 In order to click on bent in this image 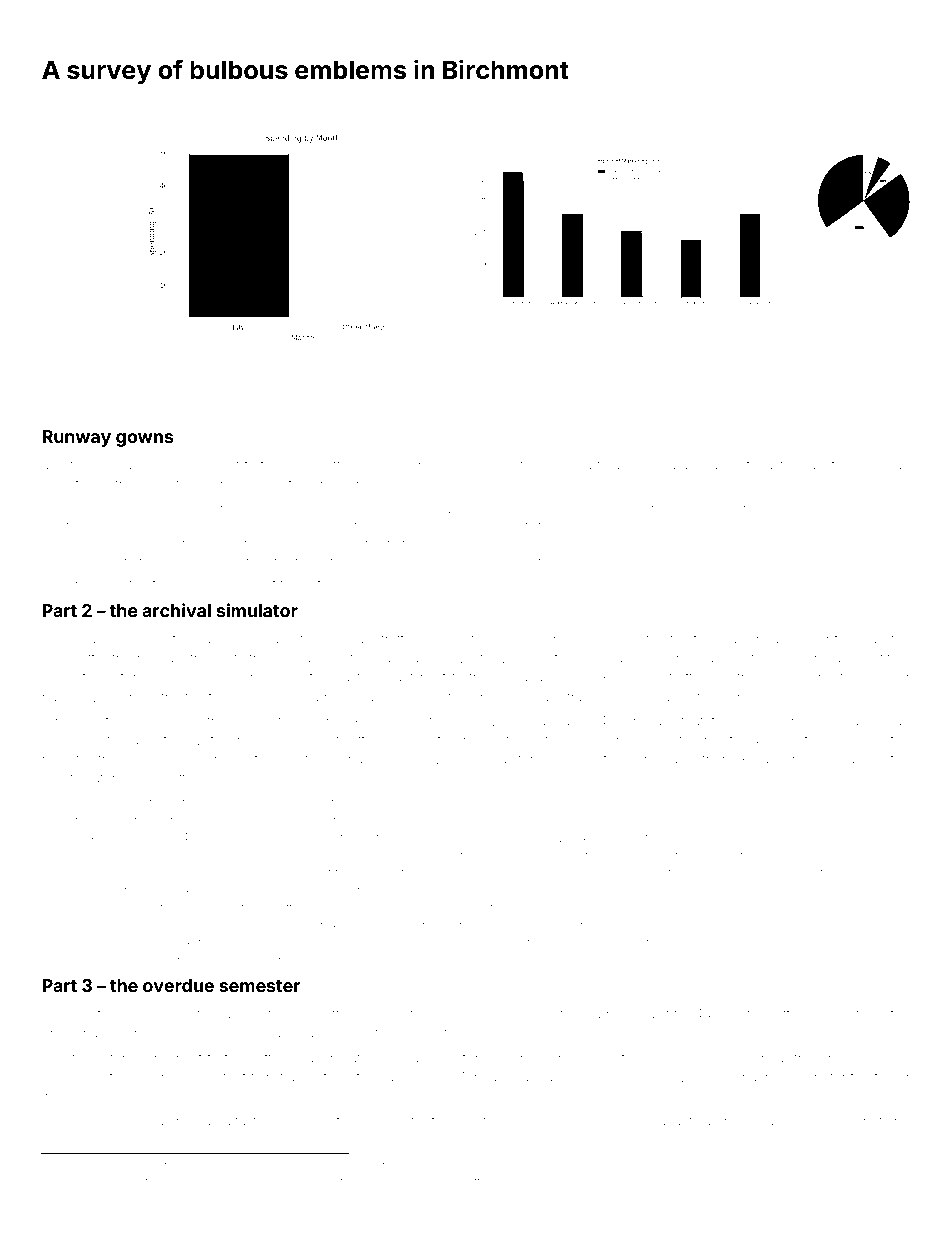, I will do `click(64, 1182)`.
